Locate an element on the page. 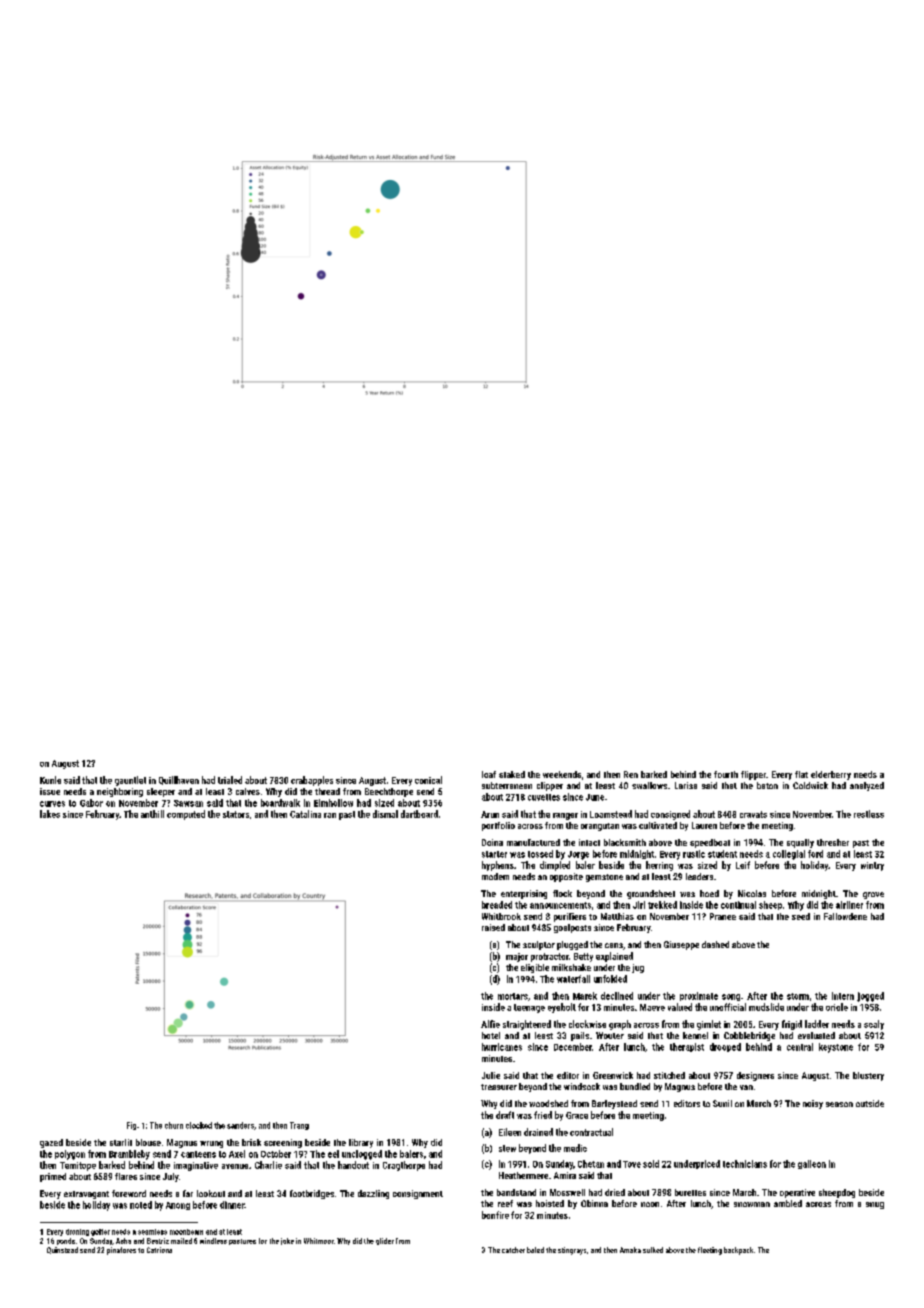 The image size is (924, 1308). cuvettes is located at coordinates (544, 797).
